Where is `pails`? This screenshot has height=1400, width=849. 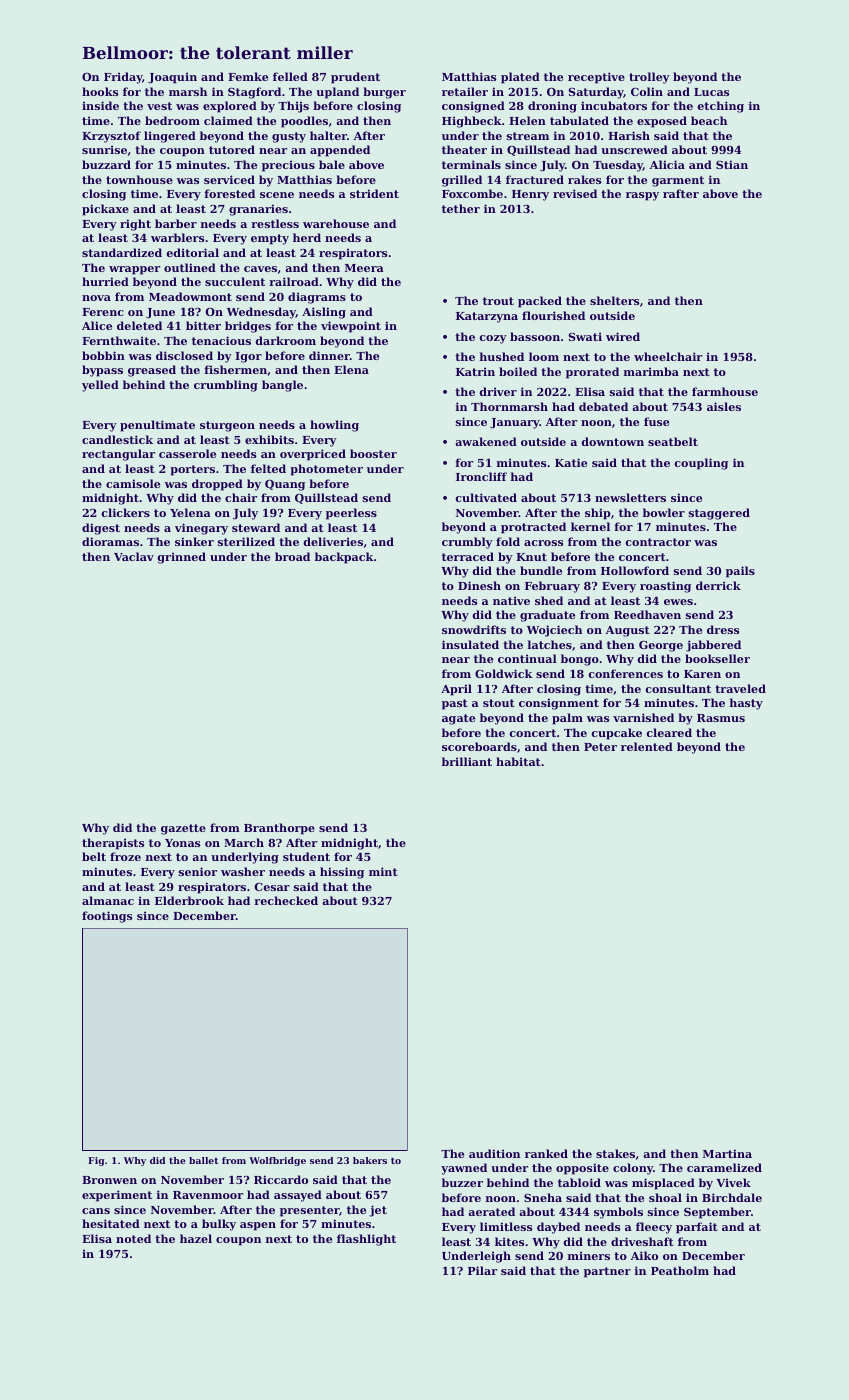 pails is located at coordinates (740, 572).
